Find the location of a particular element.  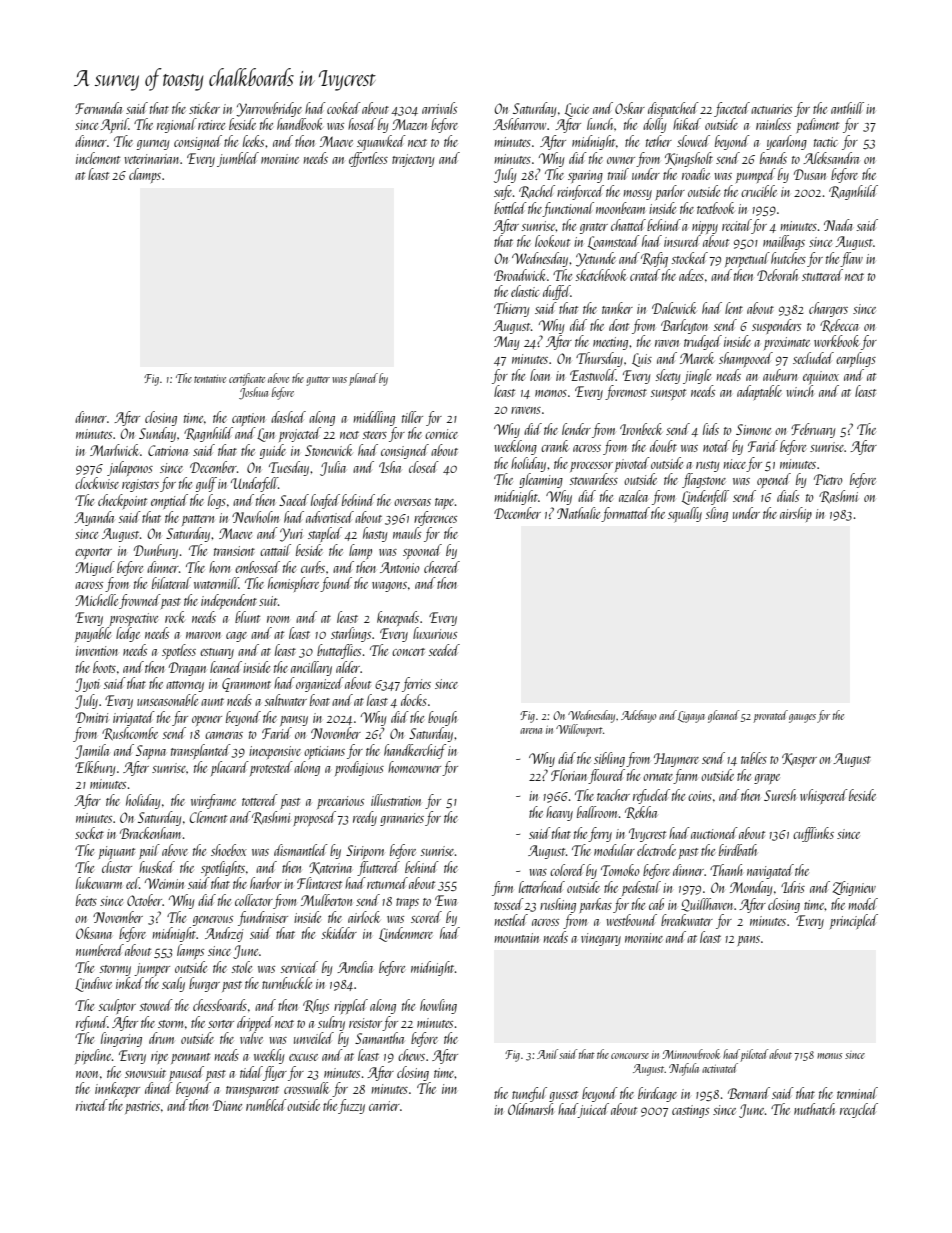

lender is located at coordinates (576, 429).
